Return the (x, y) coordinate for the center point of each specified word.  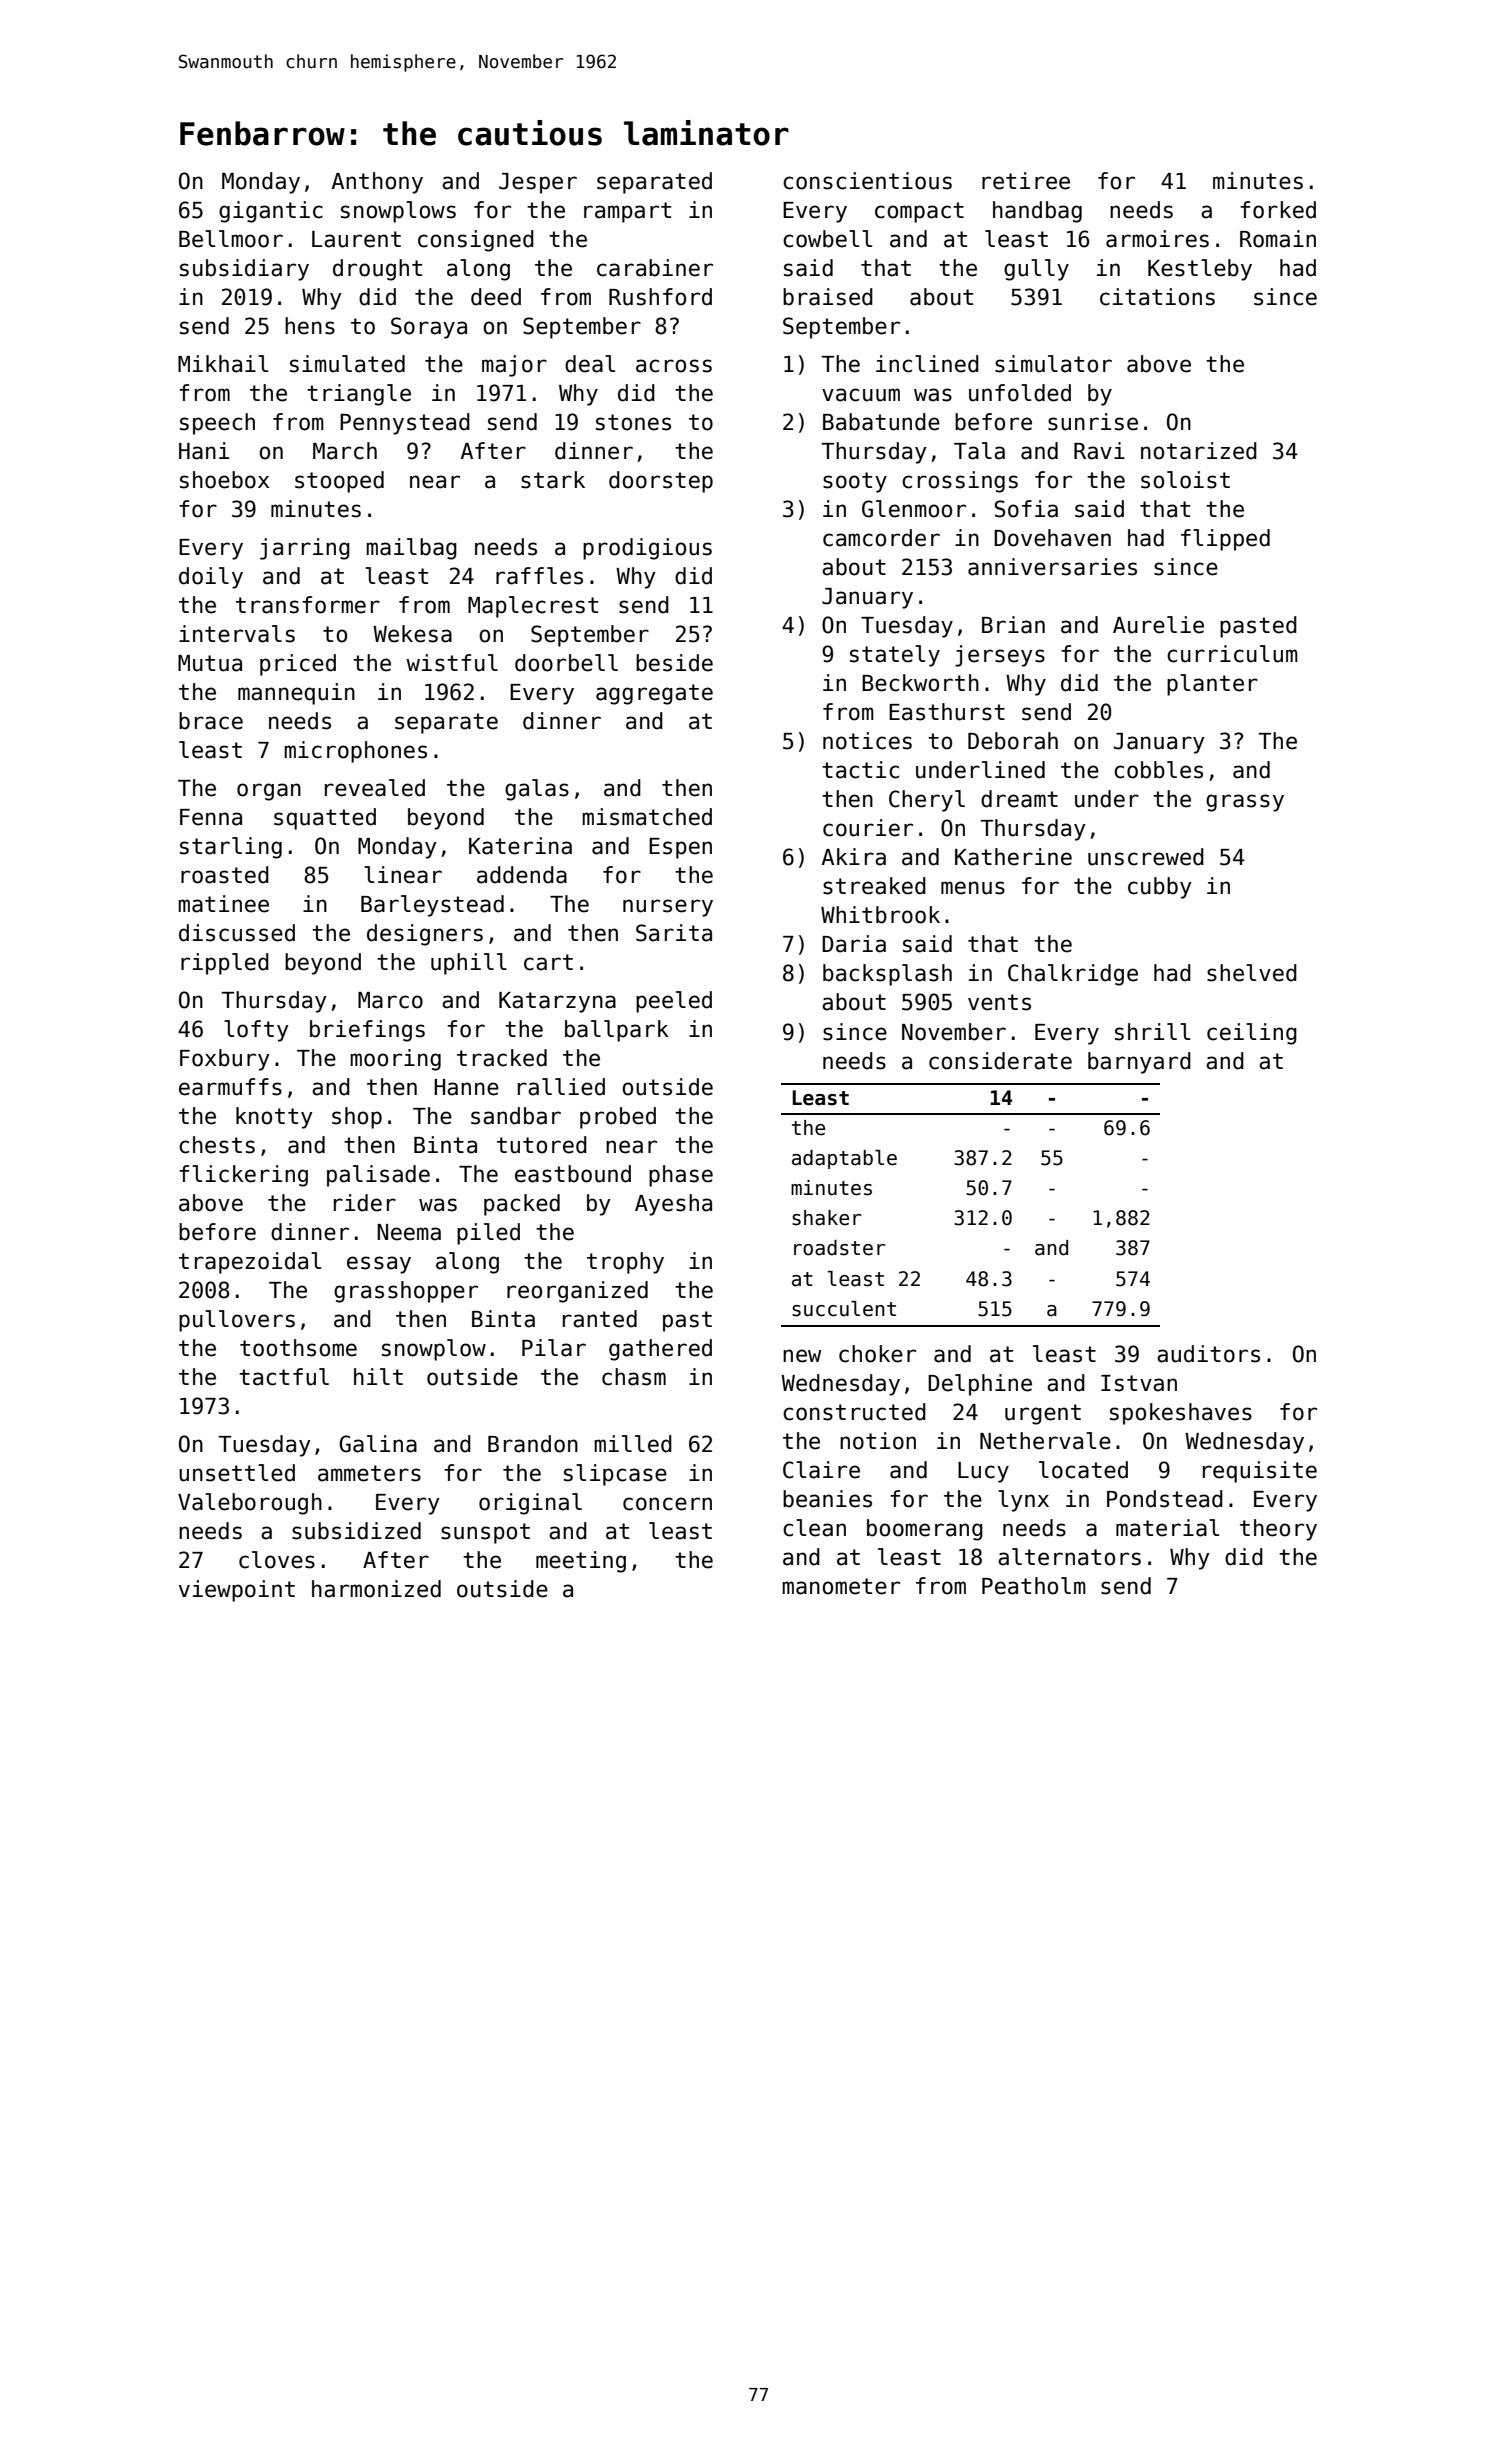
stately (895, 656)
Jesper (538, 183)
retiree (1026, 181)
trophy (625, 1263)
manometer (841, 1586)
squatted (325, 819)
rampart (627, 212)
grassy (1245, 803)
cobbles (1158, 770)
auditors (1208, 1354)
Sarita (674, 933)
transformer (308, 605)
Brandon (533, 1444)
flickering (243, 1176)
